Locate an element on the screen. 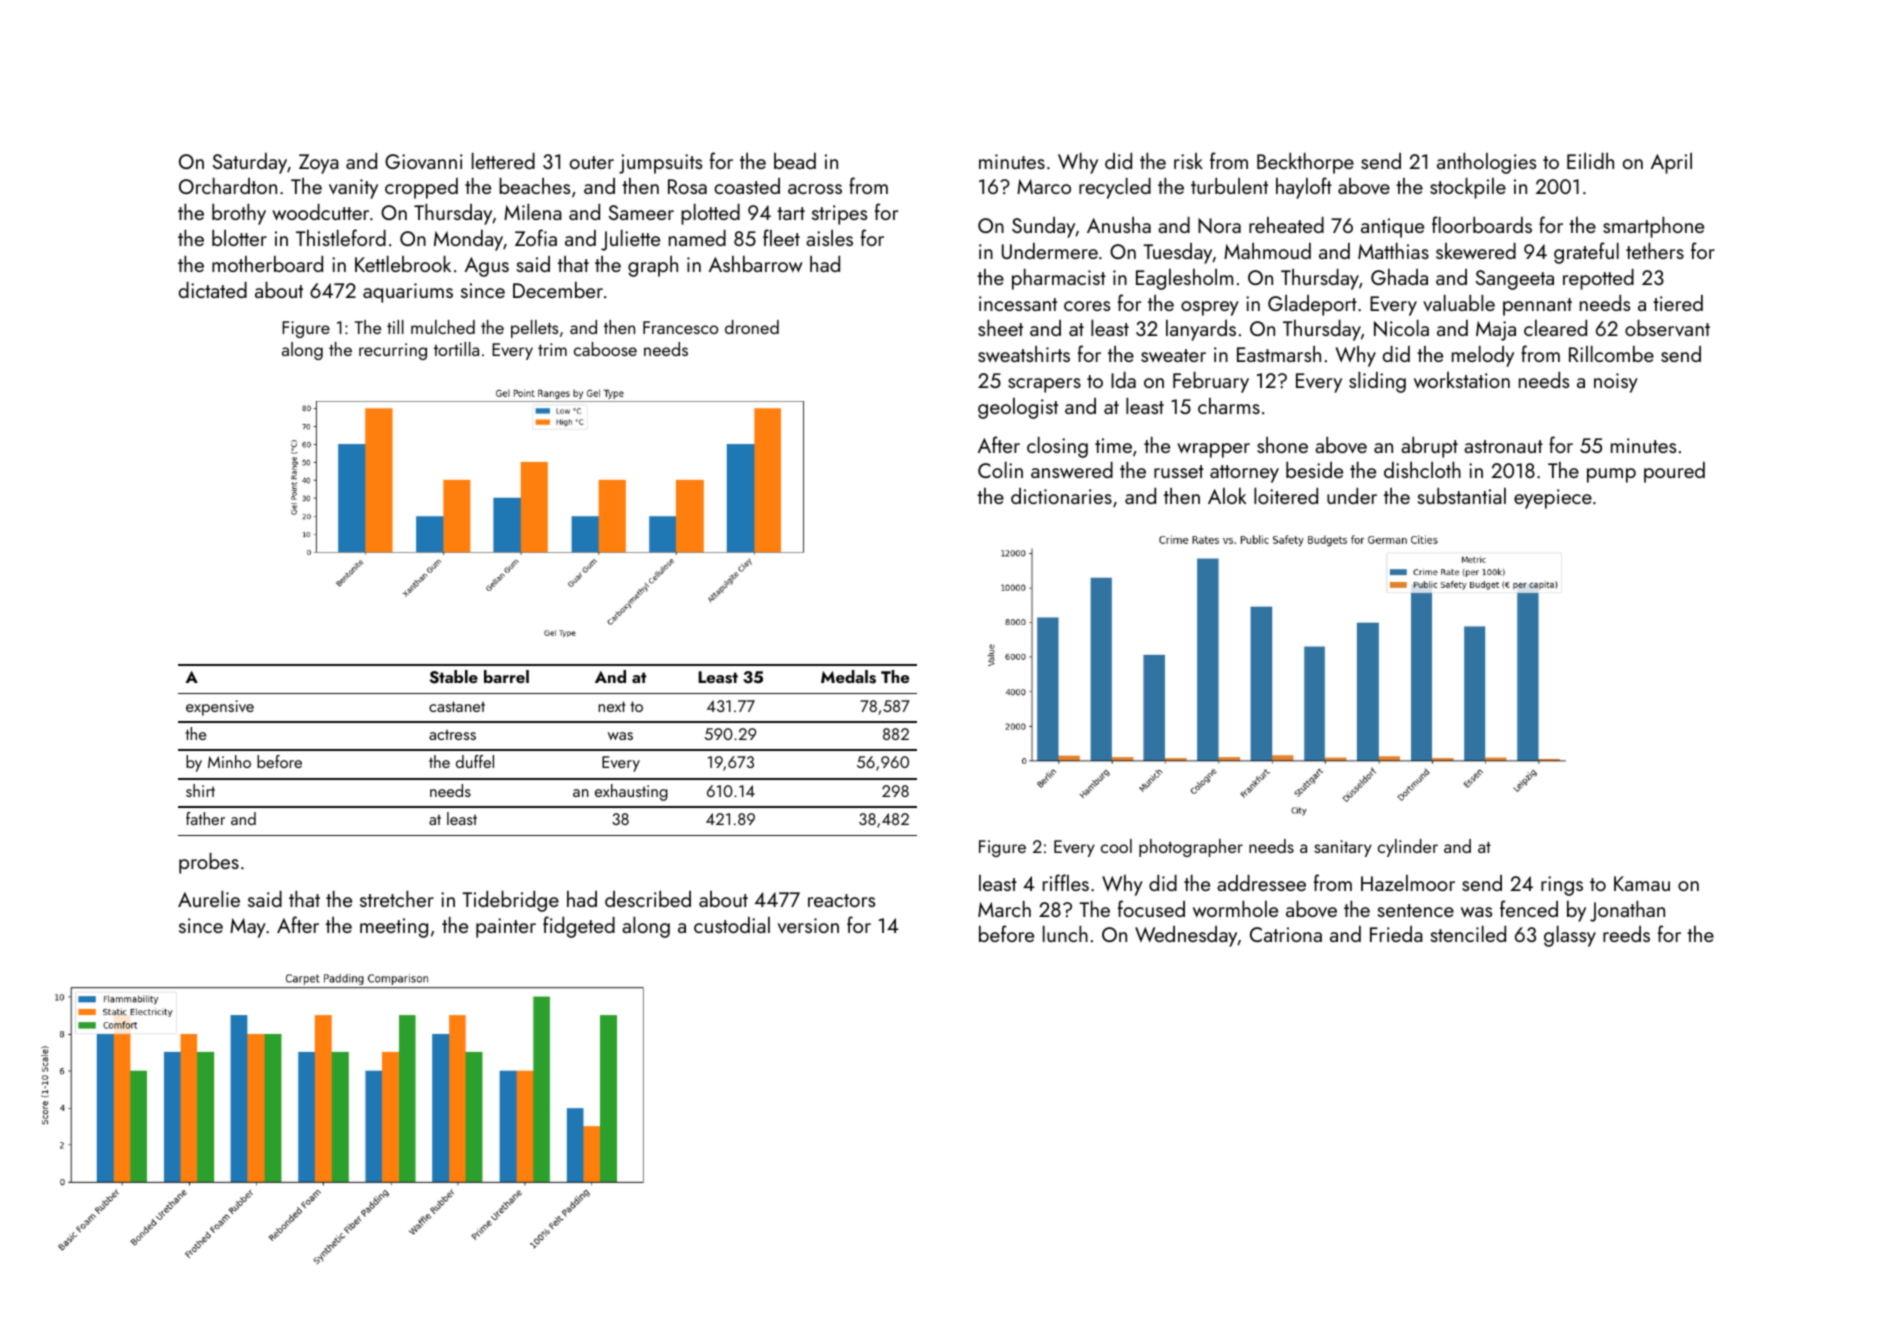 The image size is (1895, 1340). Medals is located at coordinates (848, 677).
